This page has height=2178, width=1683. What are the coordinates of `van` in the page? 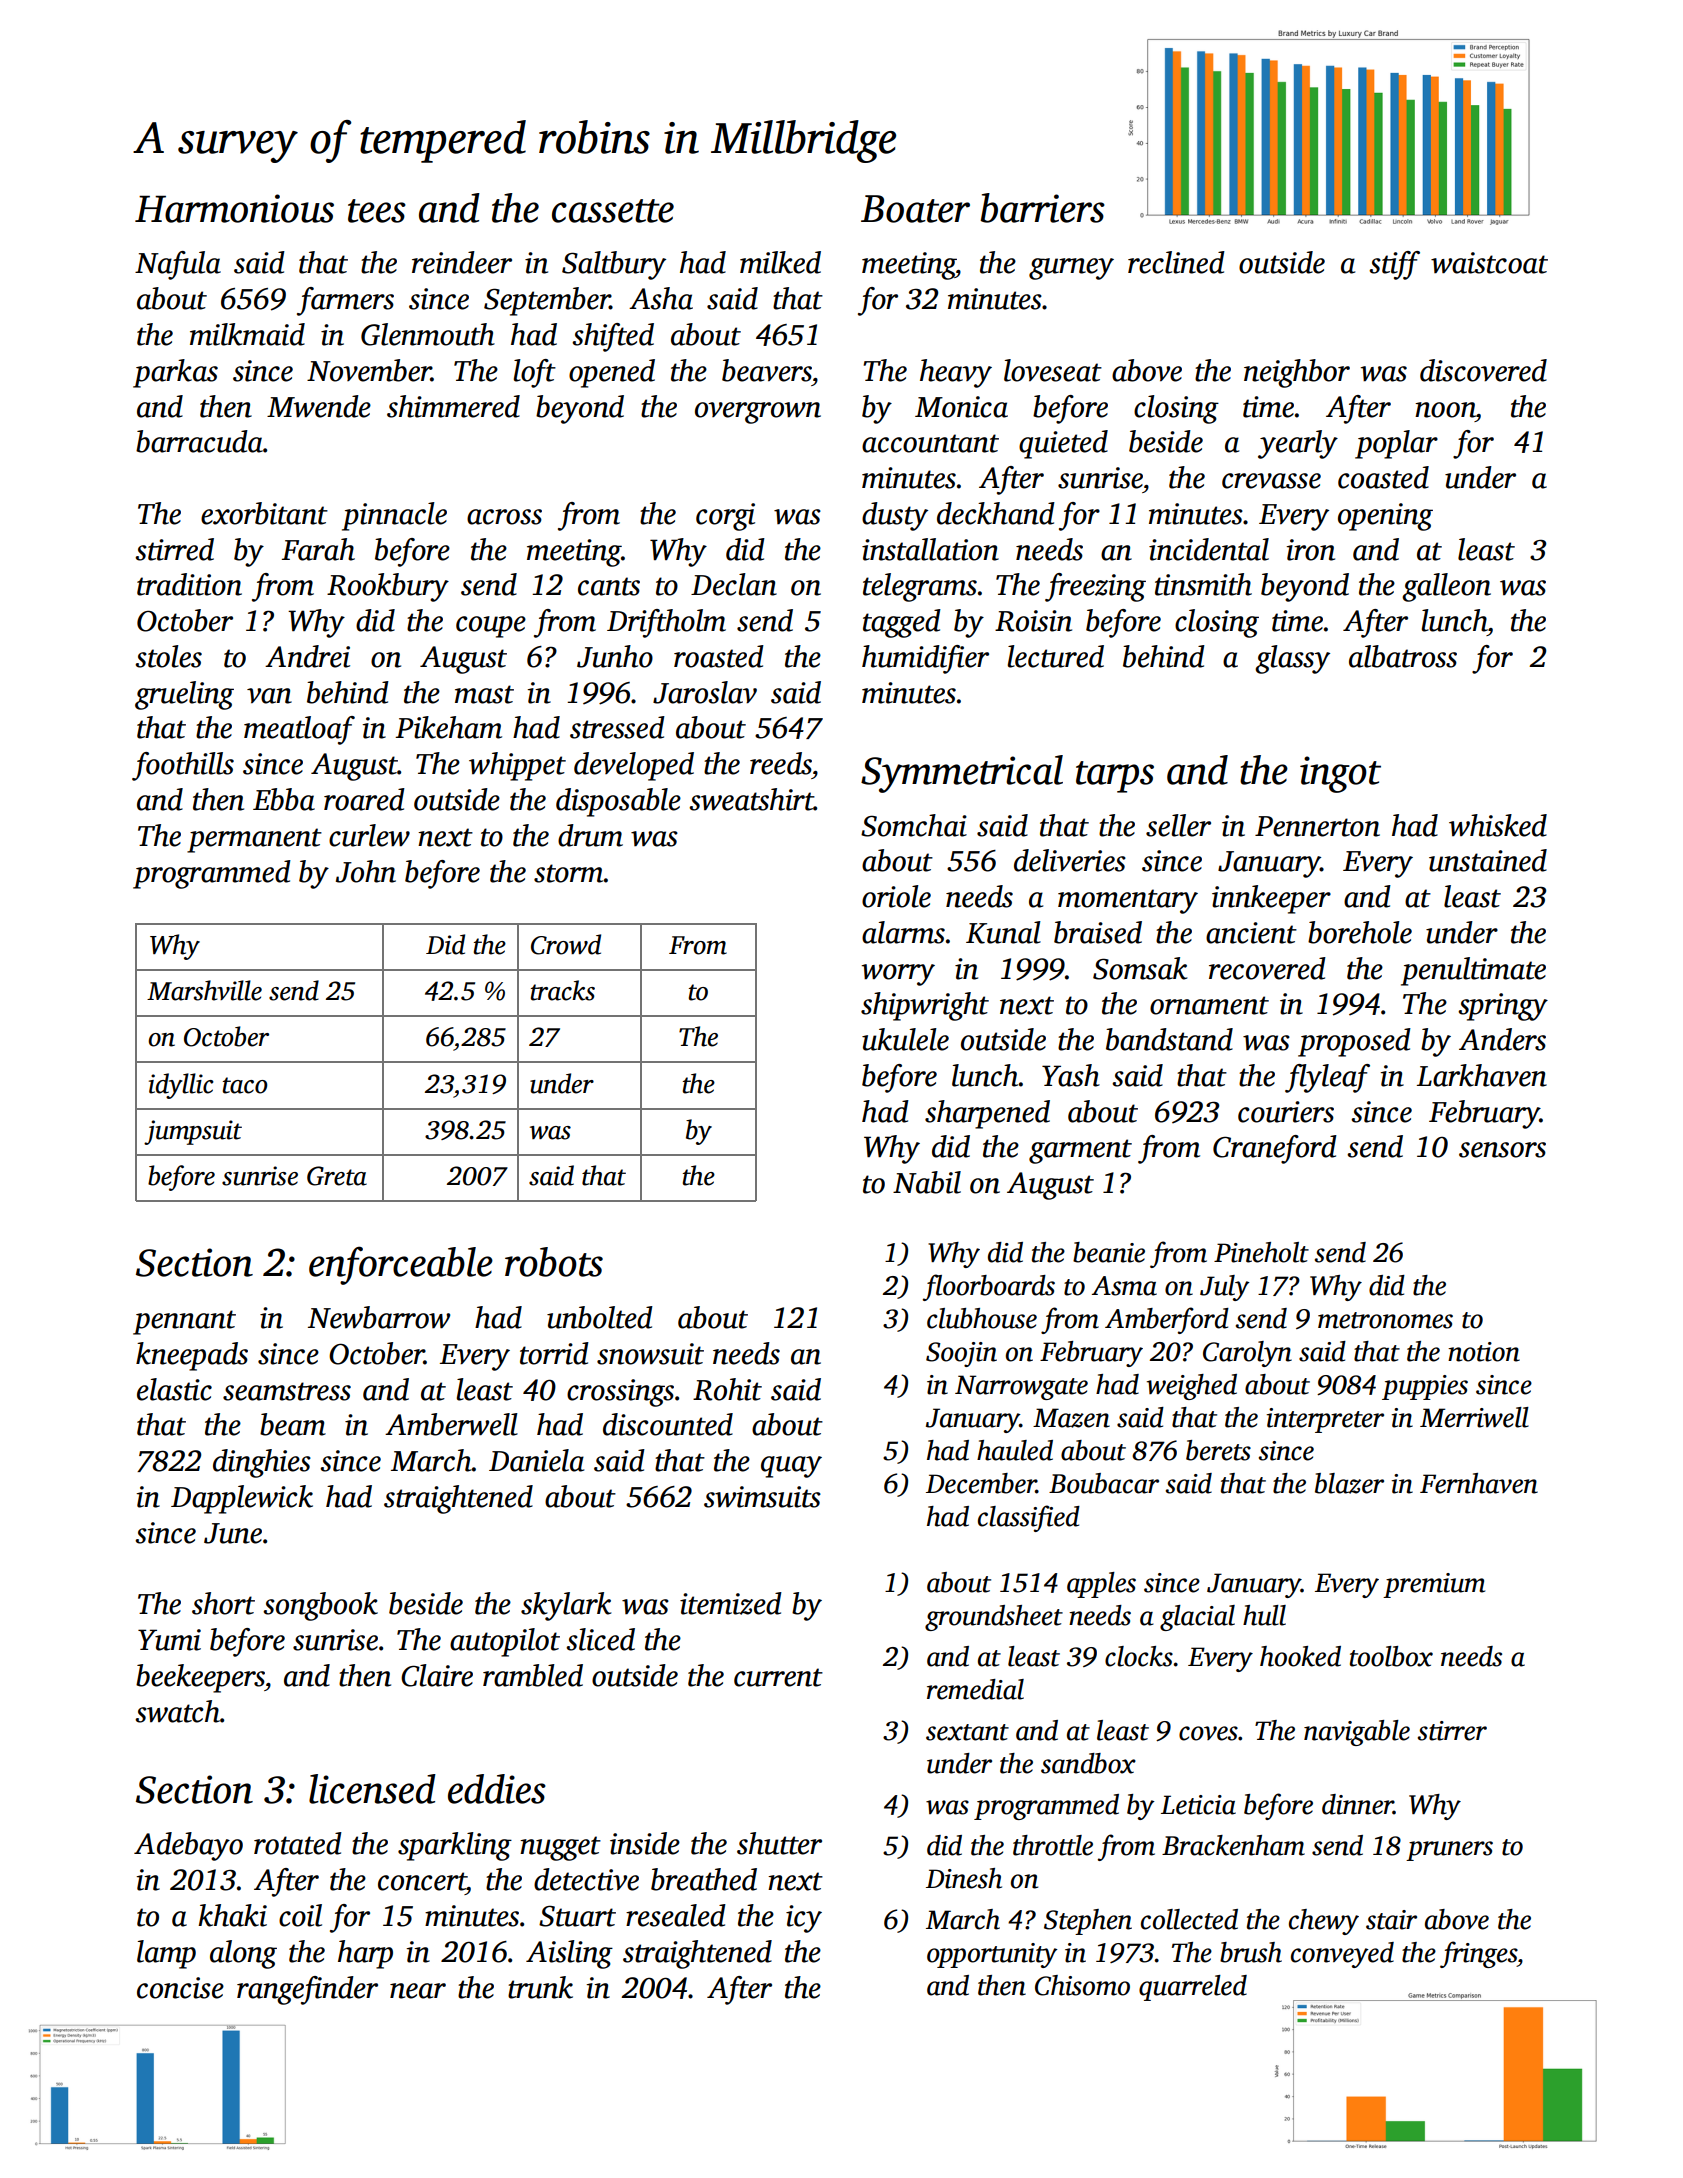 It's located at (269, 696).
